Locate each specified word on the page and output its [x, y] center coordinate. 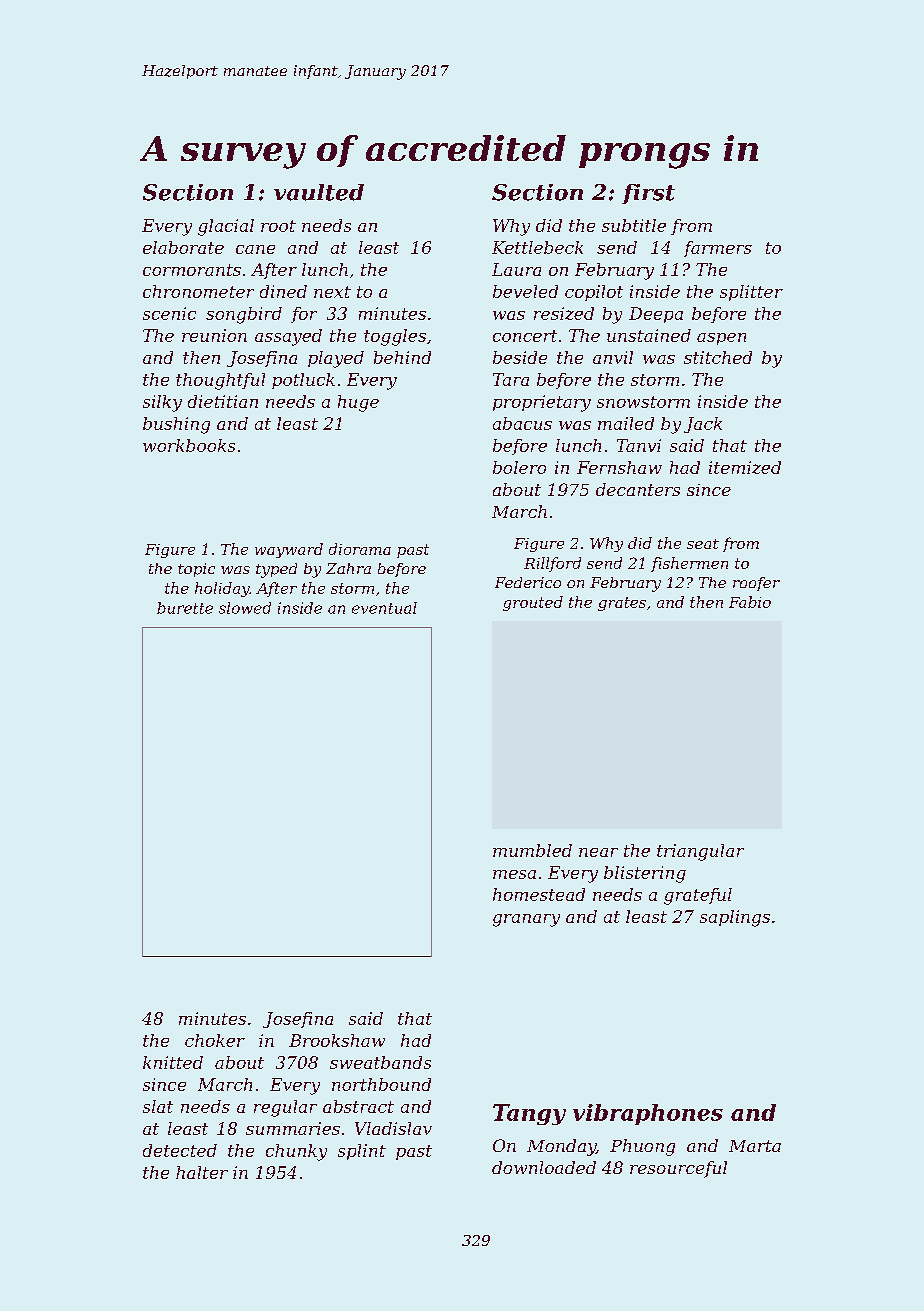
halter [202, 1172]
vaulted [319, 192]
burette [185, 608]
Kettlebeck [537, 247]
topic [196, 570]
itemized [745, 467]
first [648, 194]
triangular [700, 852]
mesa [514, 874]
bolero [519, 467]
